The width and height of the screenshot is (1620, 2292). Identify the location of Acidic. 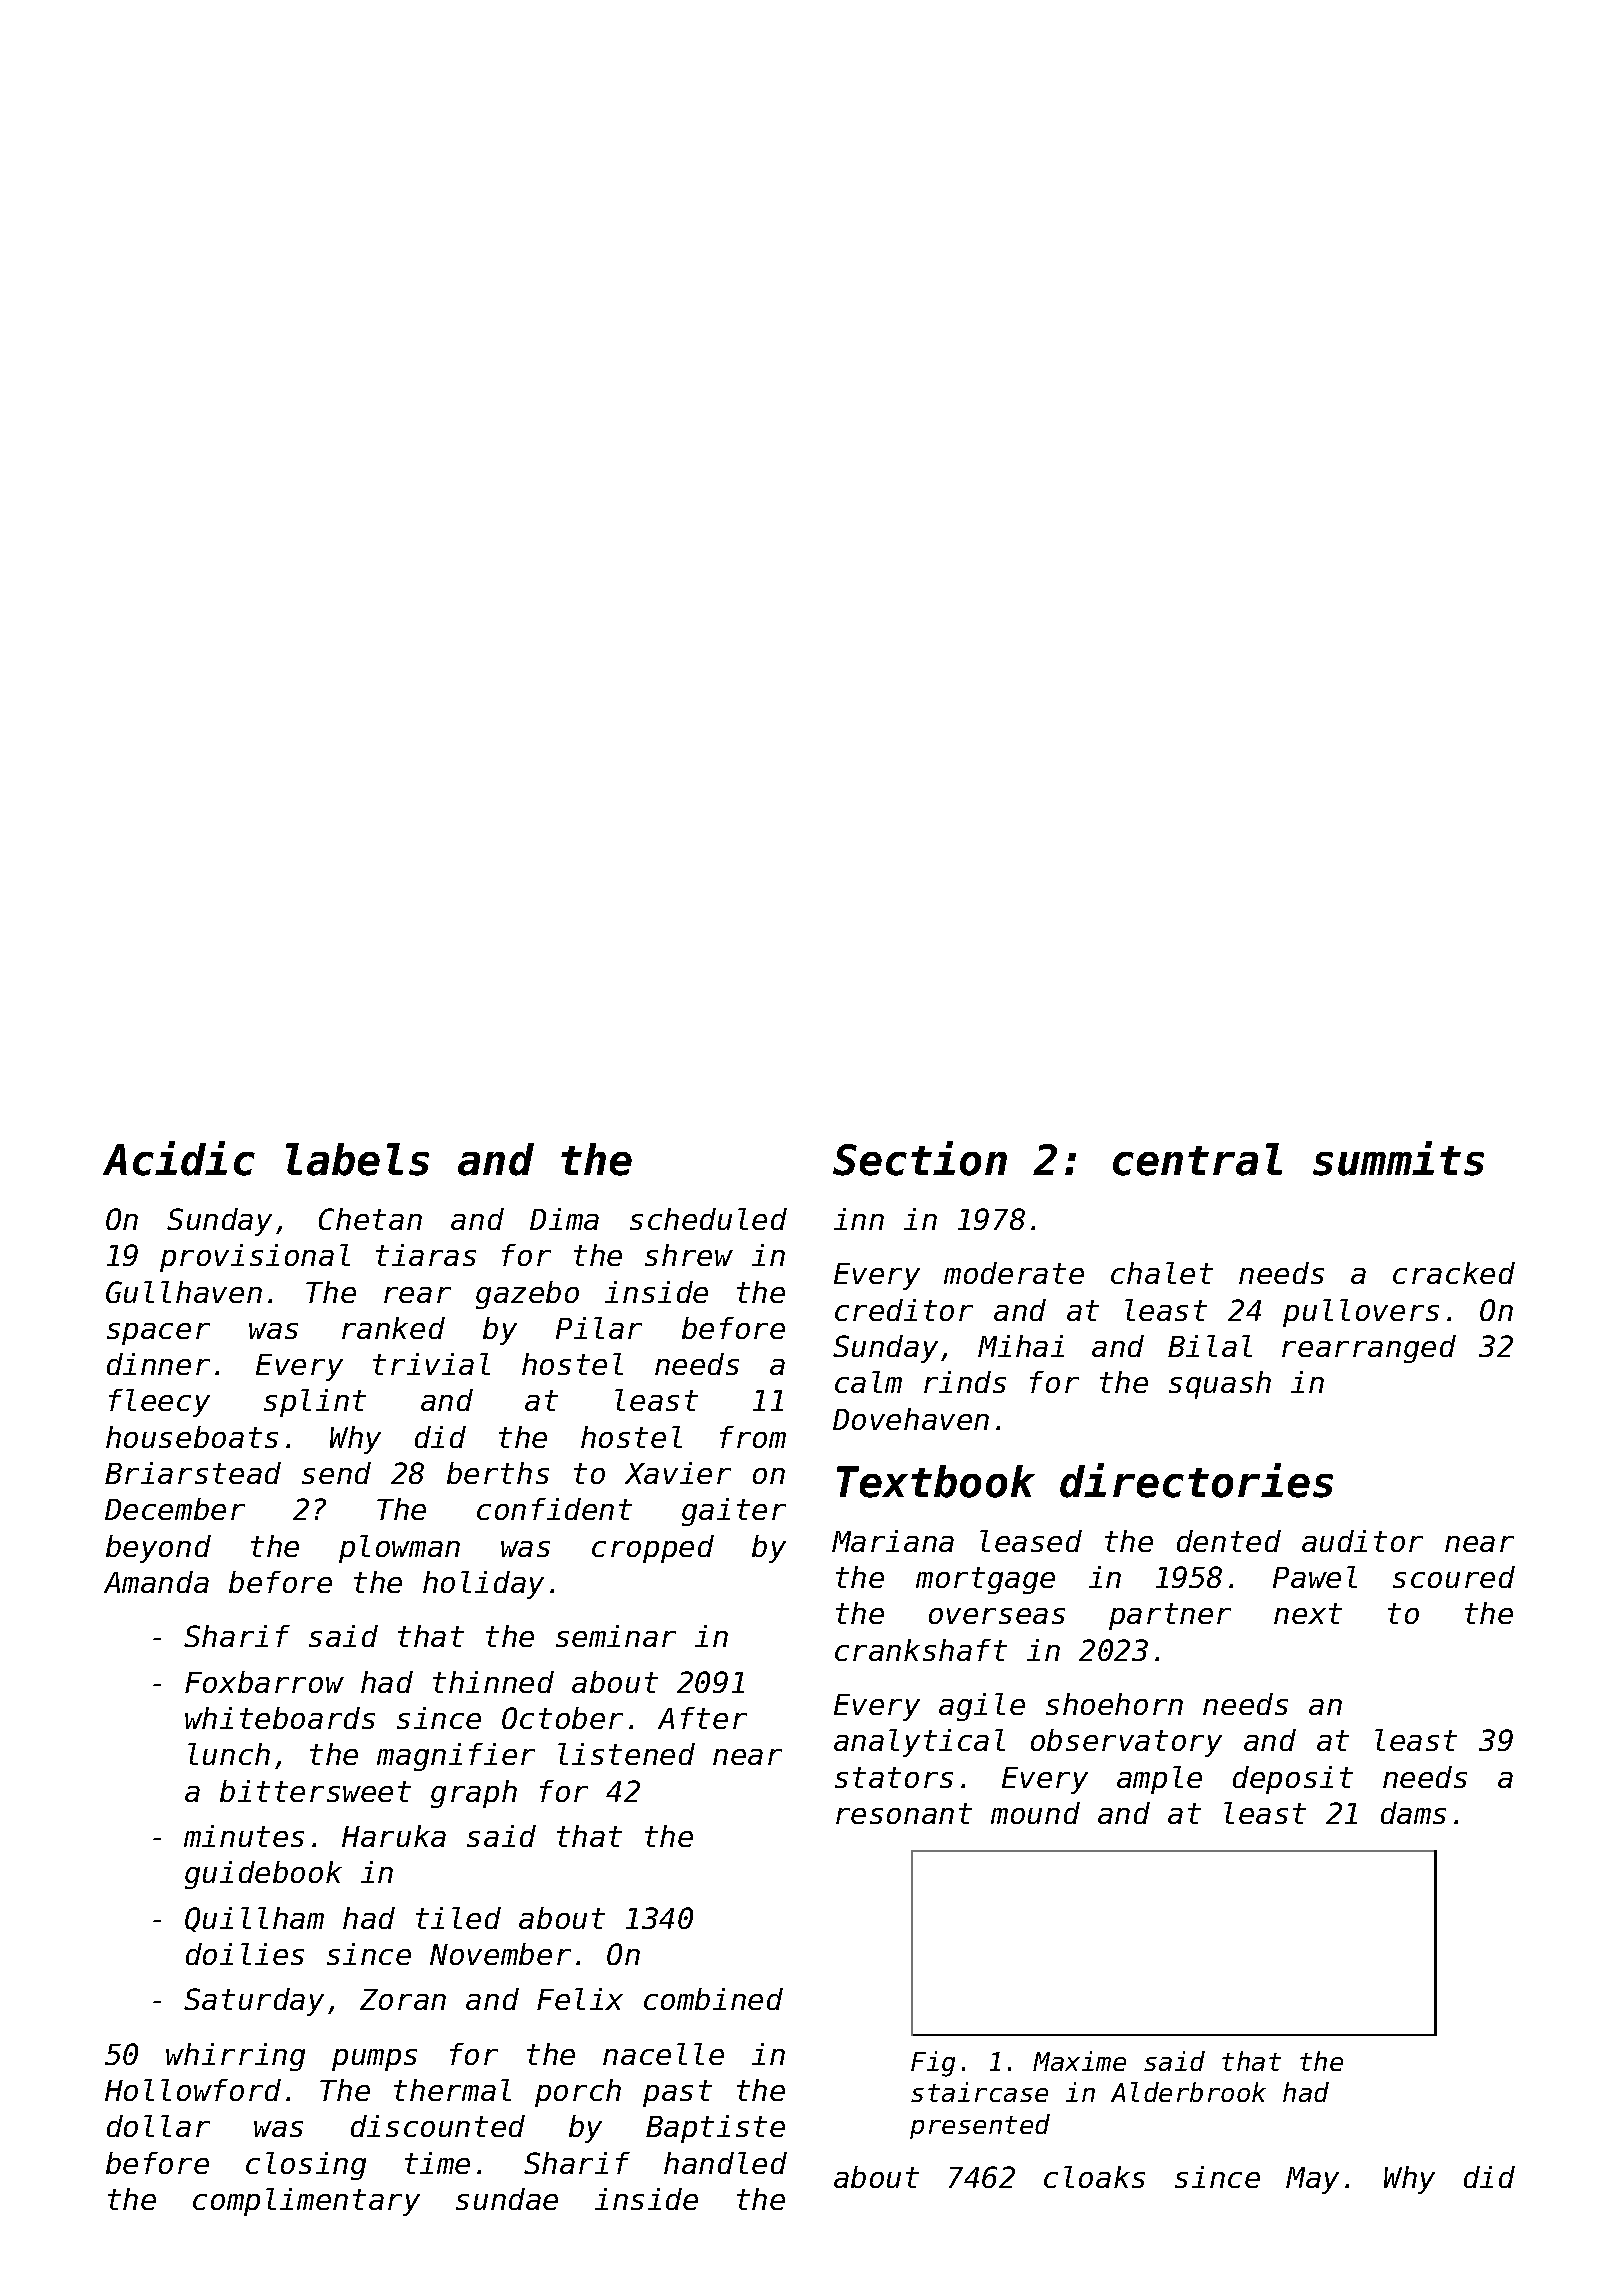
(179, 1158).
